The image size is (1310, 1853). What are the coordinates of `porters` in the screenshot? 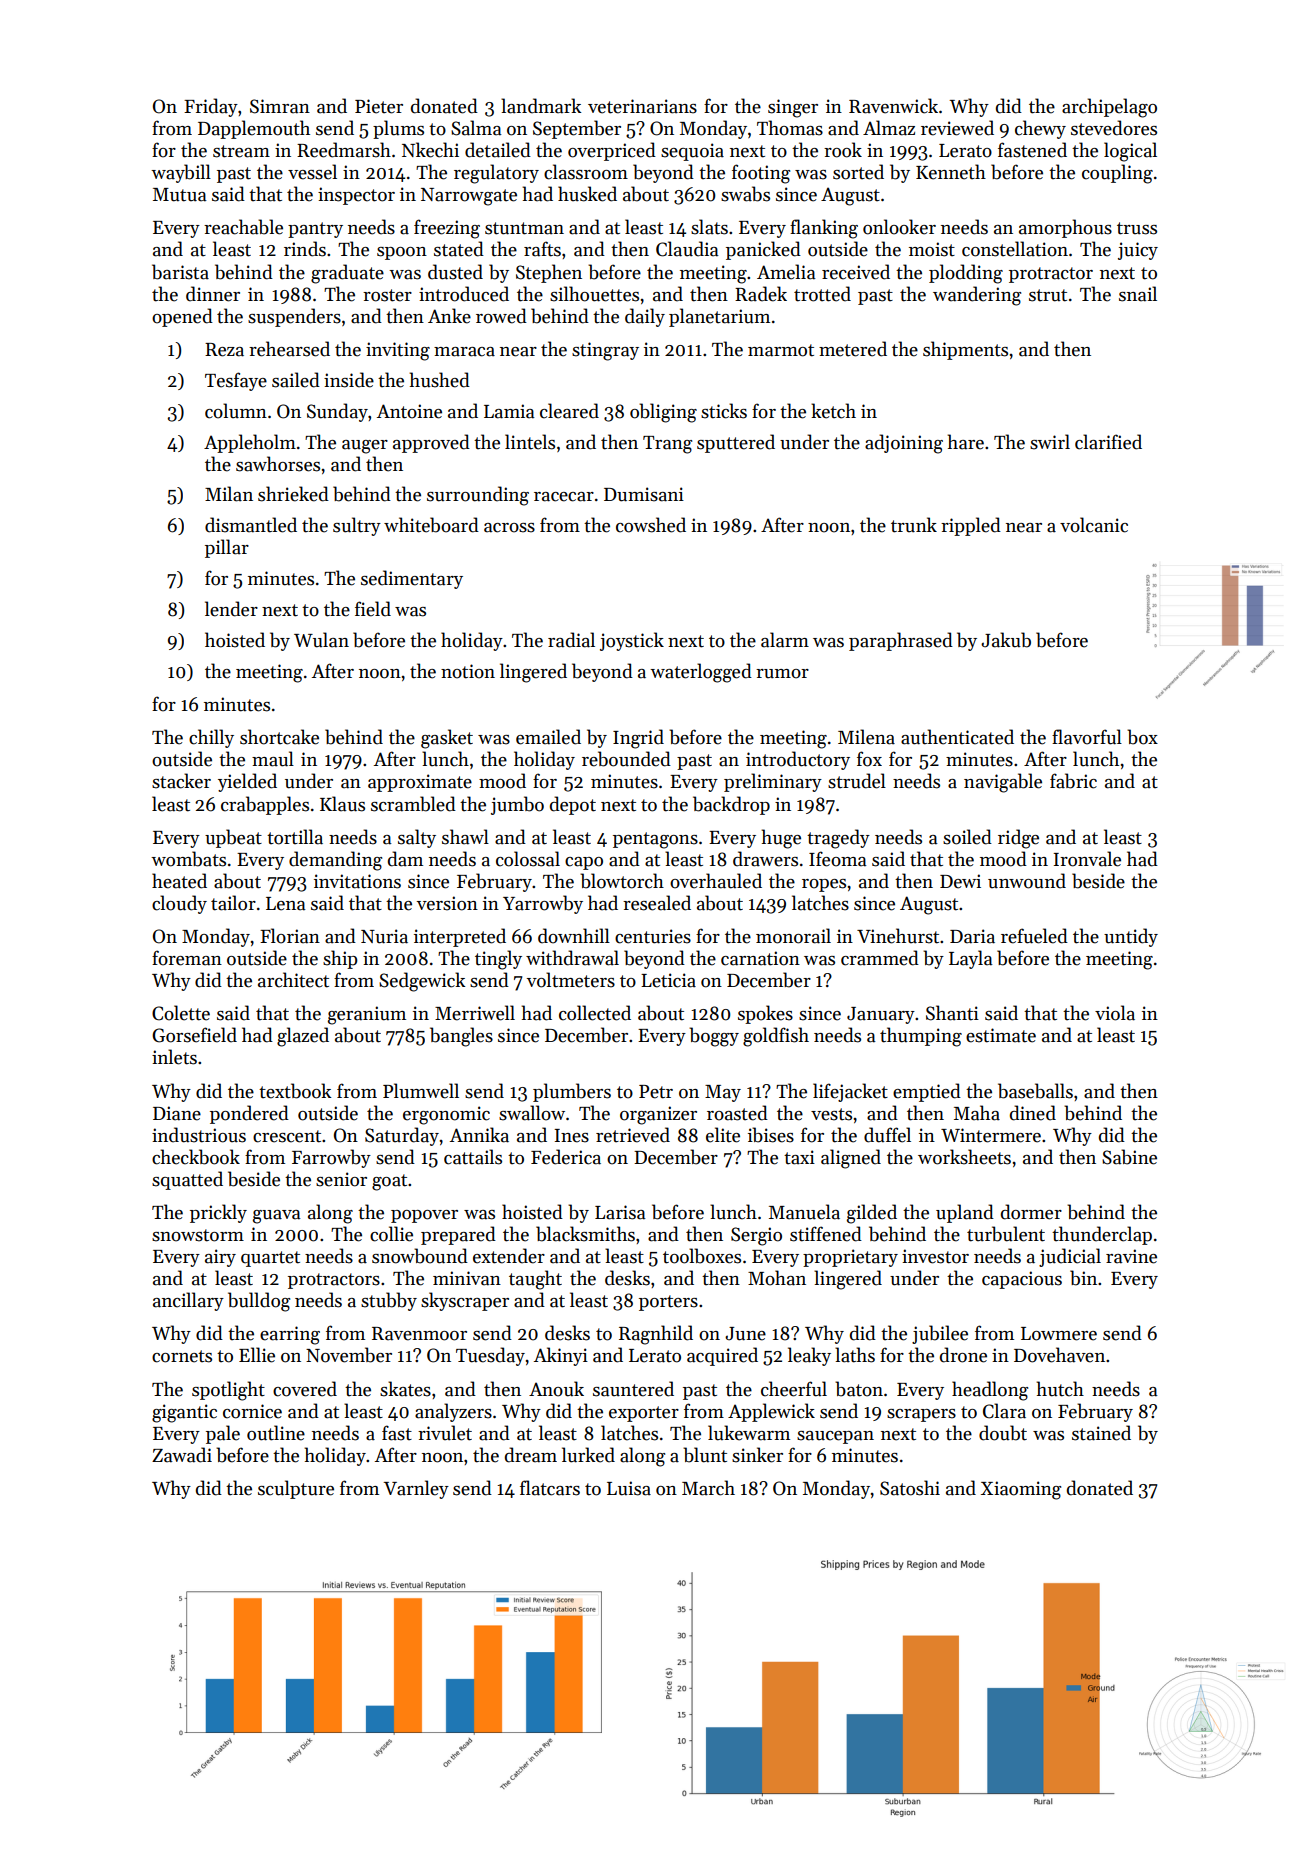 It's located at (668, 1303).
